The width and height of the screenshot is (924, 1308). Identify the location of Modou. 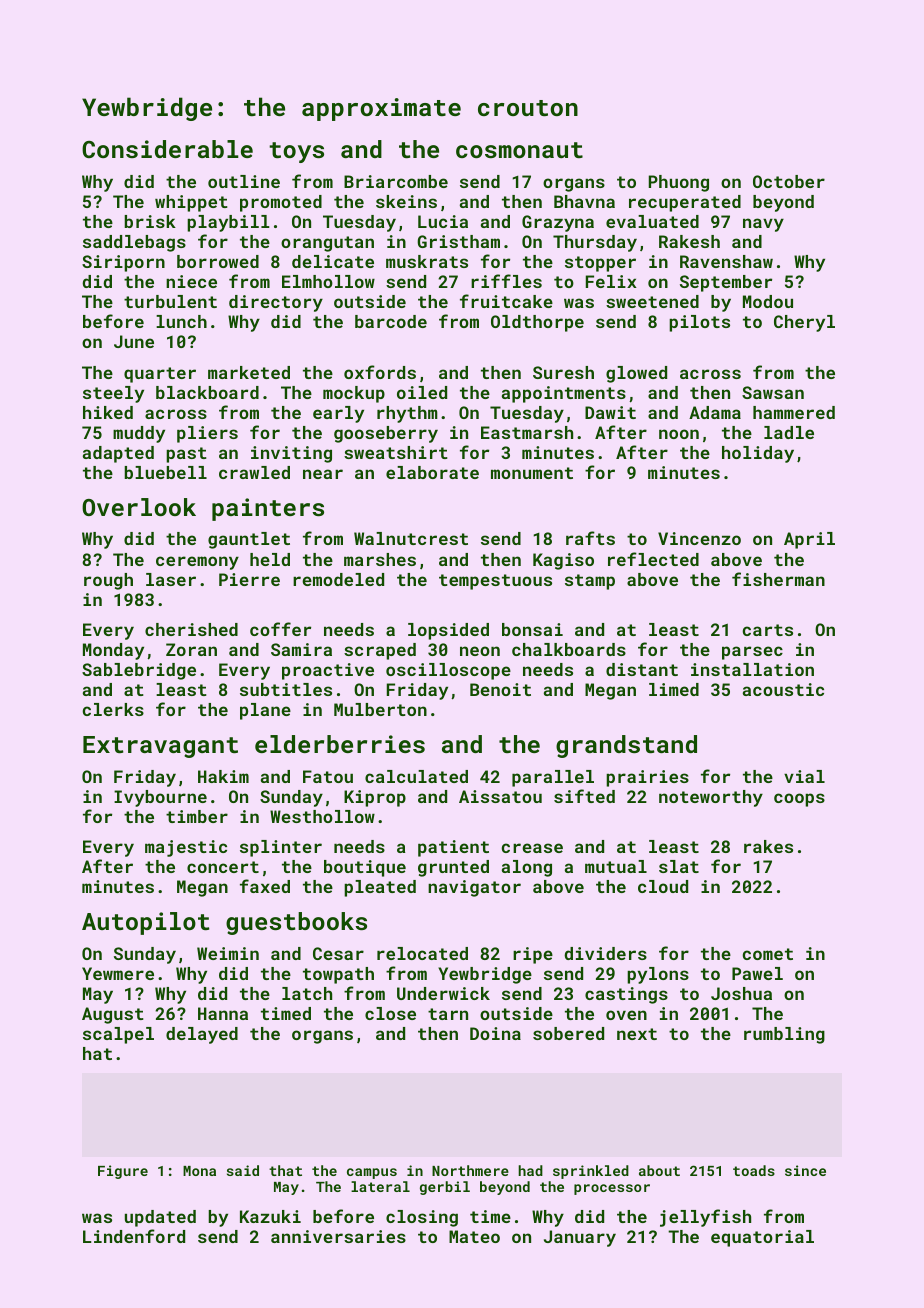
(768, 301).
